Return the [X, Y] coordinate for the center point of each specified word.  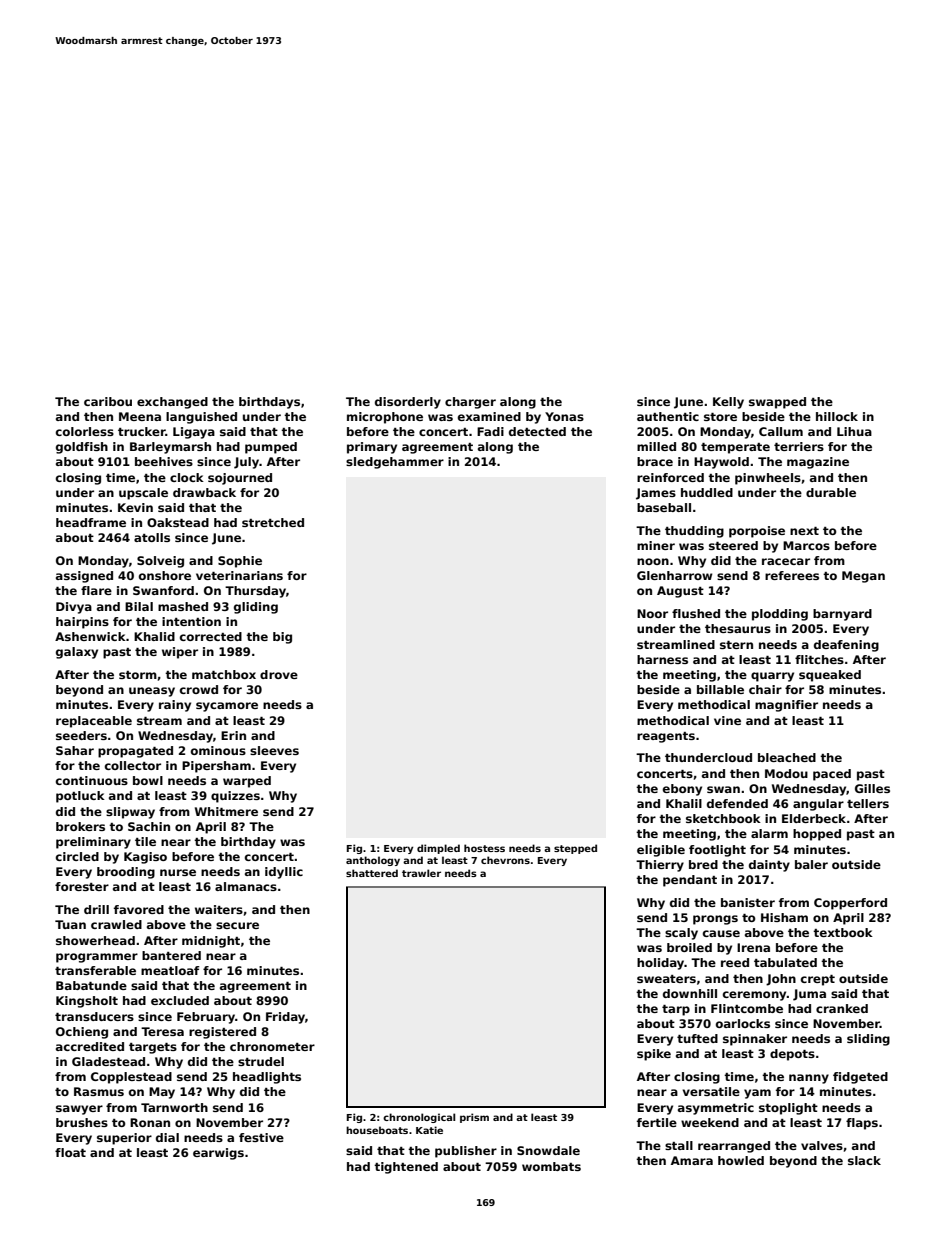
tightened [406, 1168]
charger [470, 403]
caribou [108, 401]
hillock [837, 416]
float [70, 1152]
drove [279, 674]
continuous [92, 780]
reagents [666, 737]
